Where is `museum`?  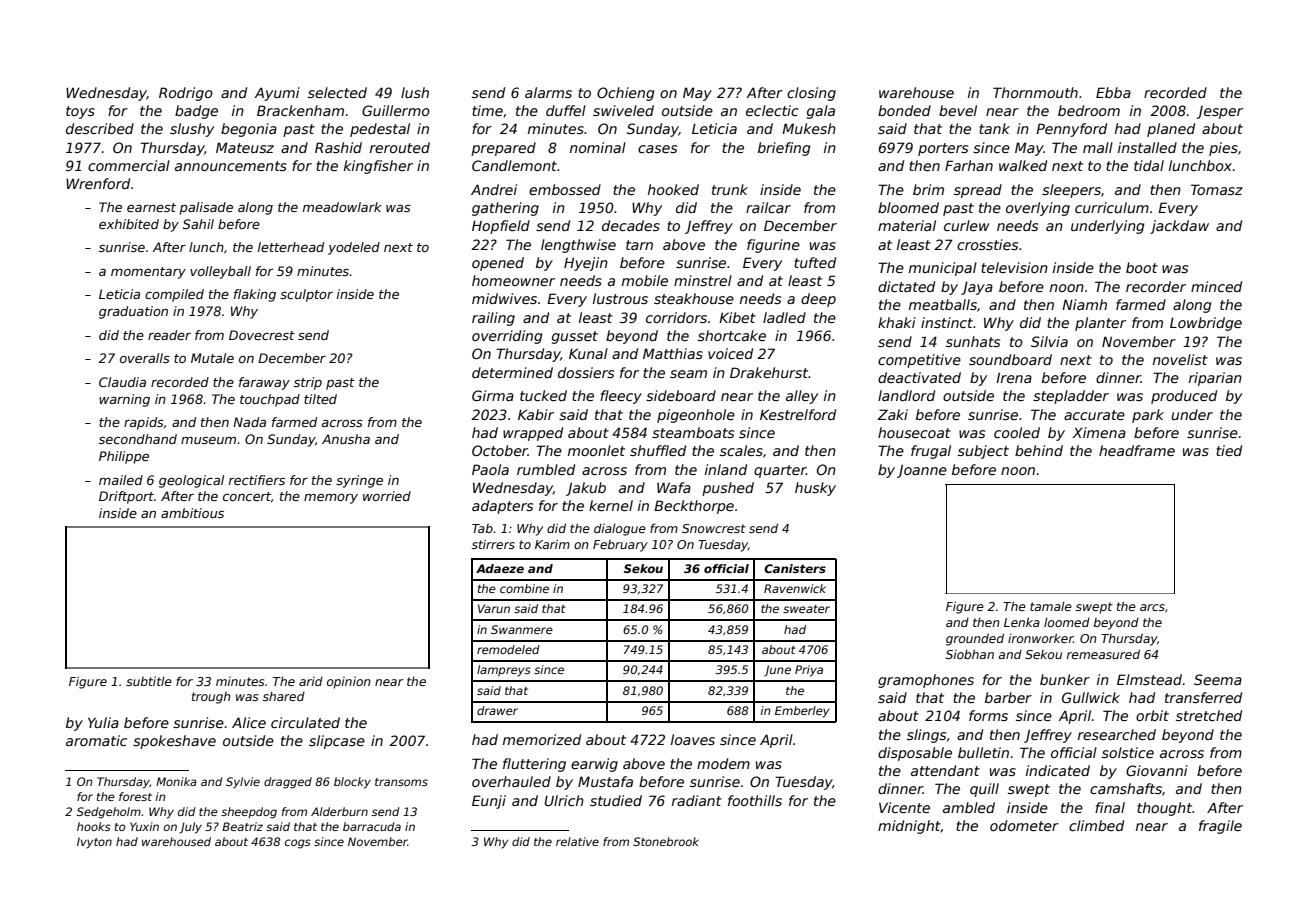 museum is located at coordinates (208, 440).
